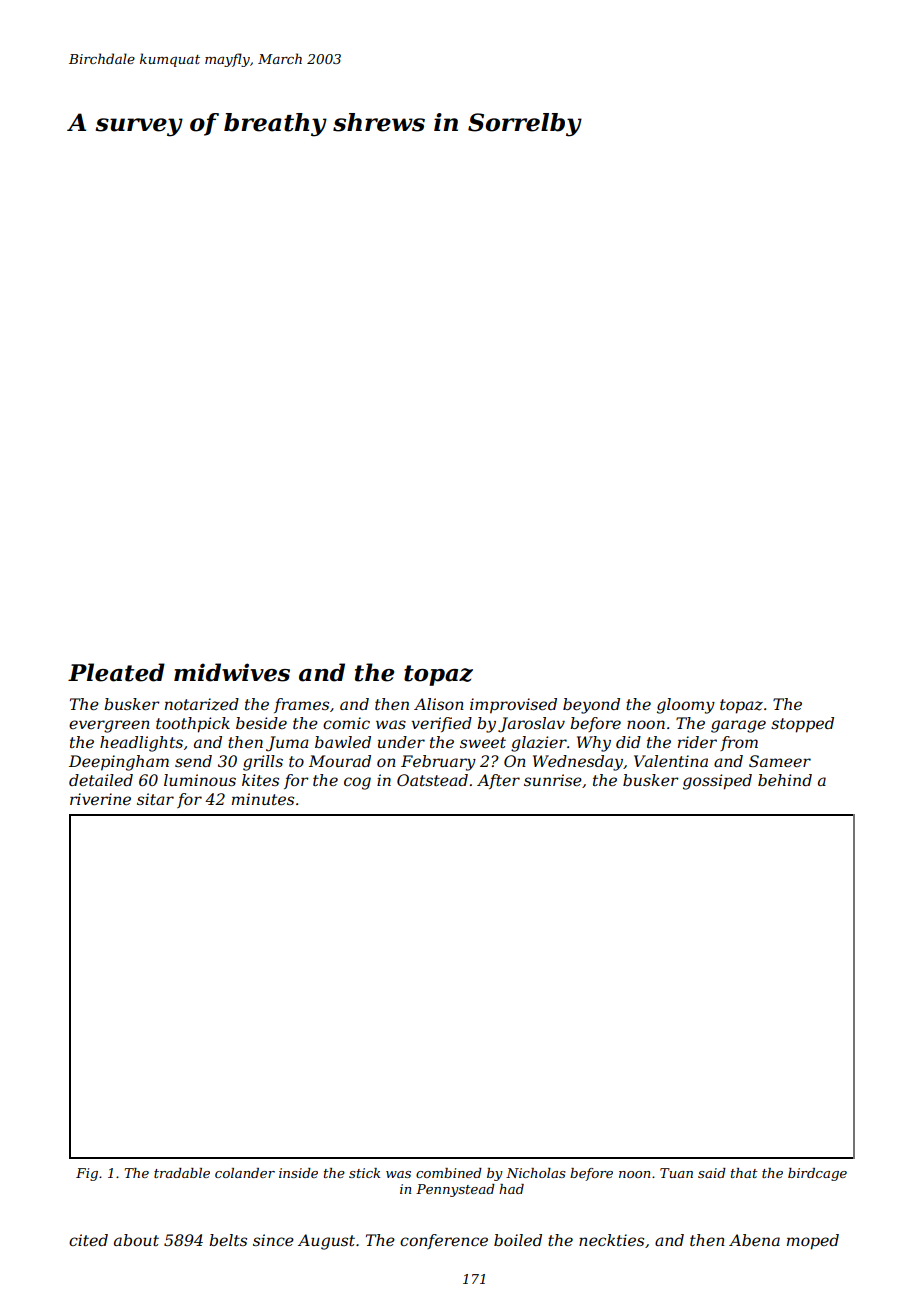 This image has width=924, height=1314. Describe the element at coordinates (87, 1174) in the image. I see `Fig` at that location.
